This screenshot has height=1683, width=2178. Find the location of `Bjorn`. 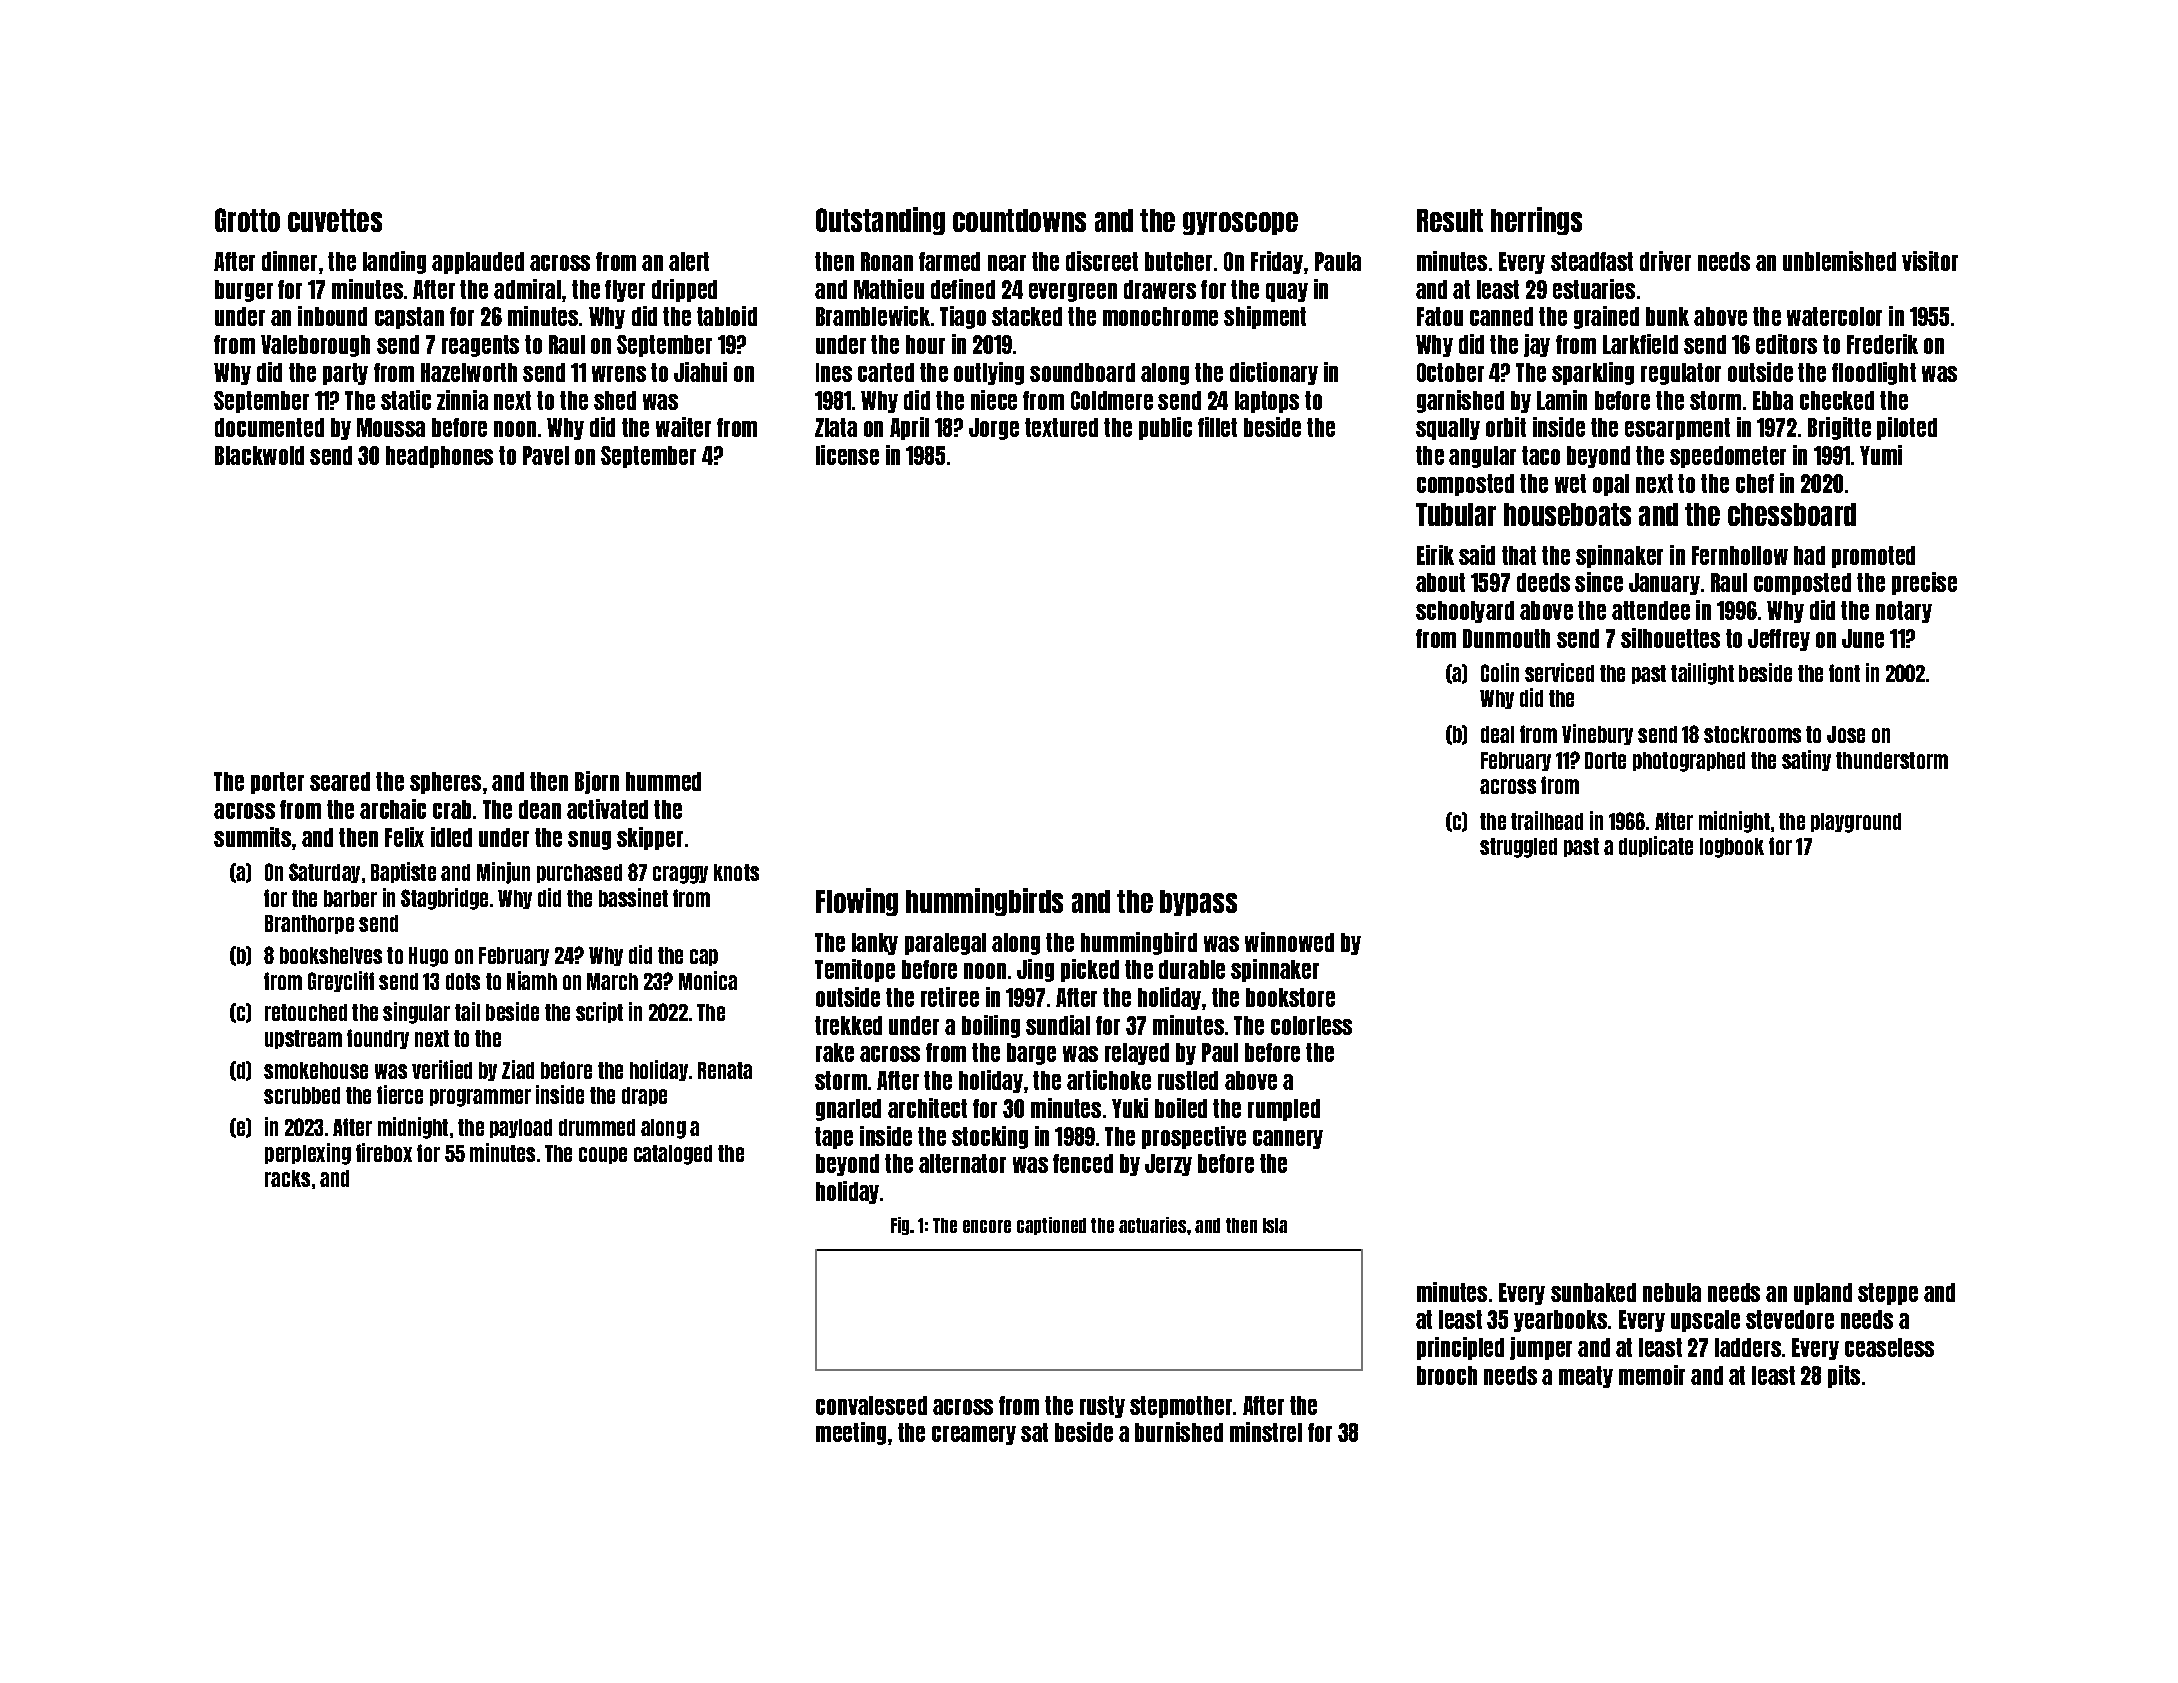

Bjorn is located at coordinates (597, 782).
